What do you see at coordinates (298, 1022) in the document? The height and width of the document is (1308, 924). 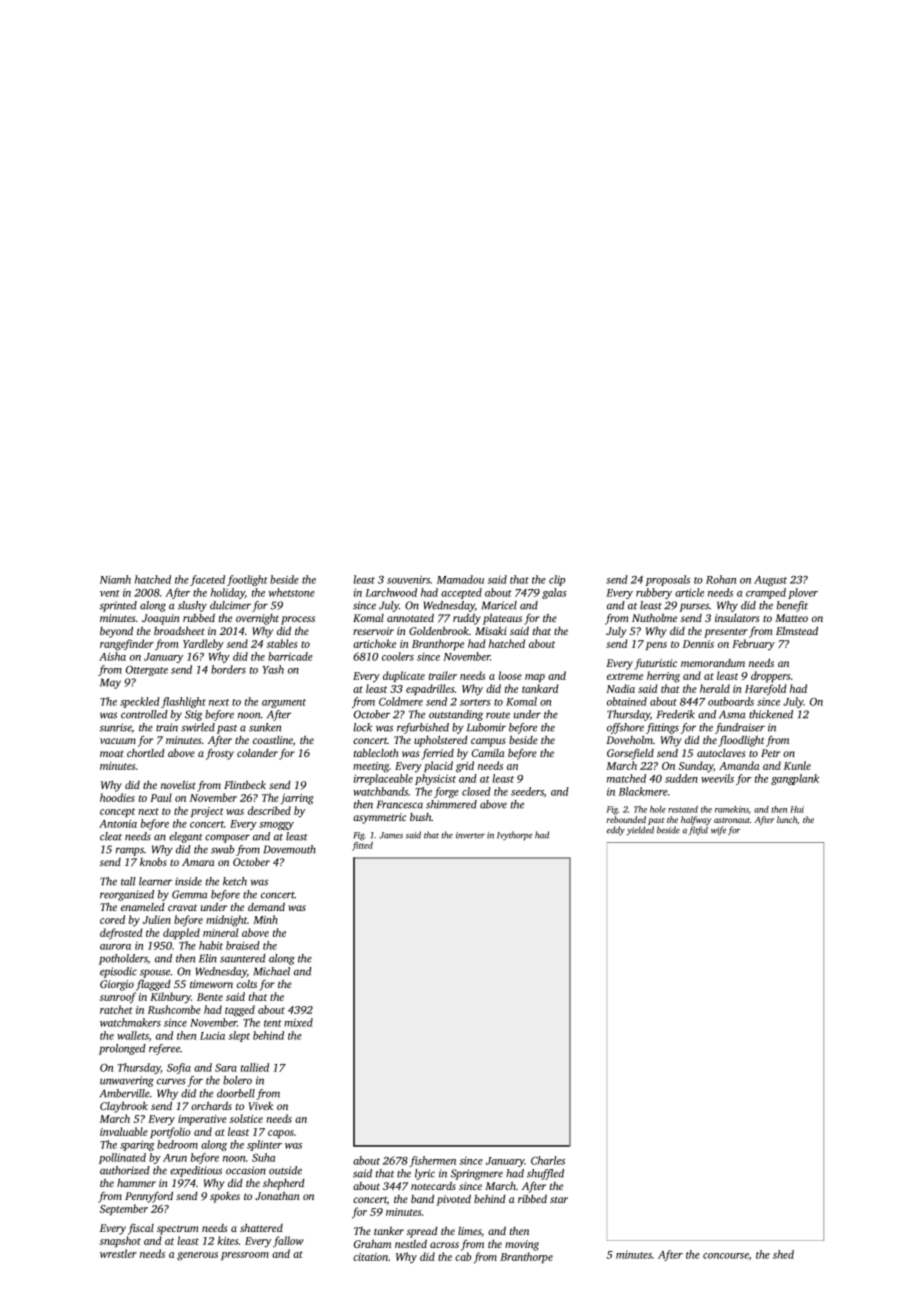 I see `mixed` at bounding box center [298, 1022].
